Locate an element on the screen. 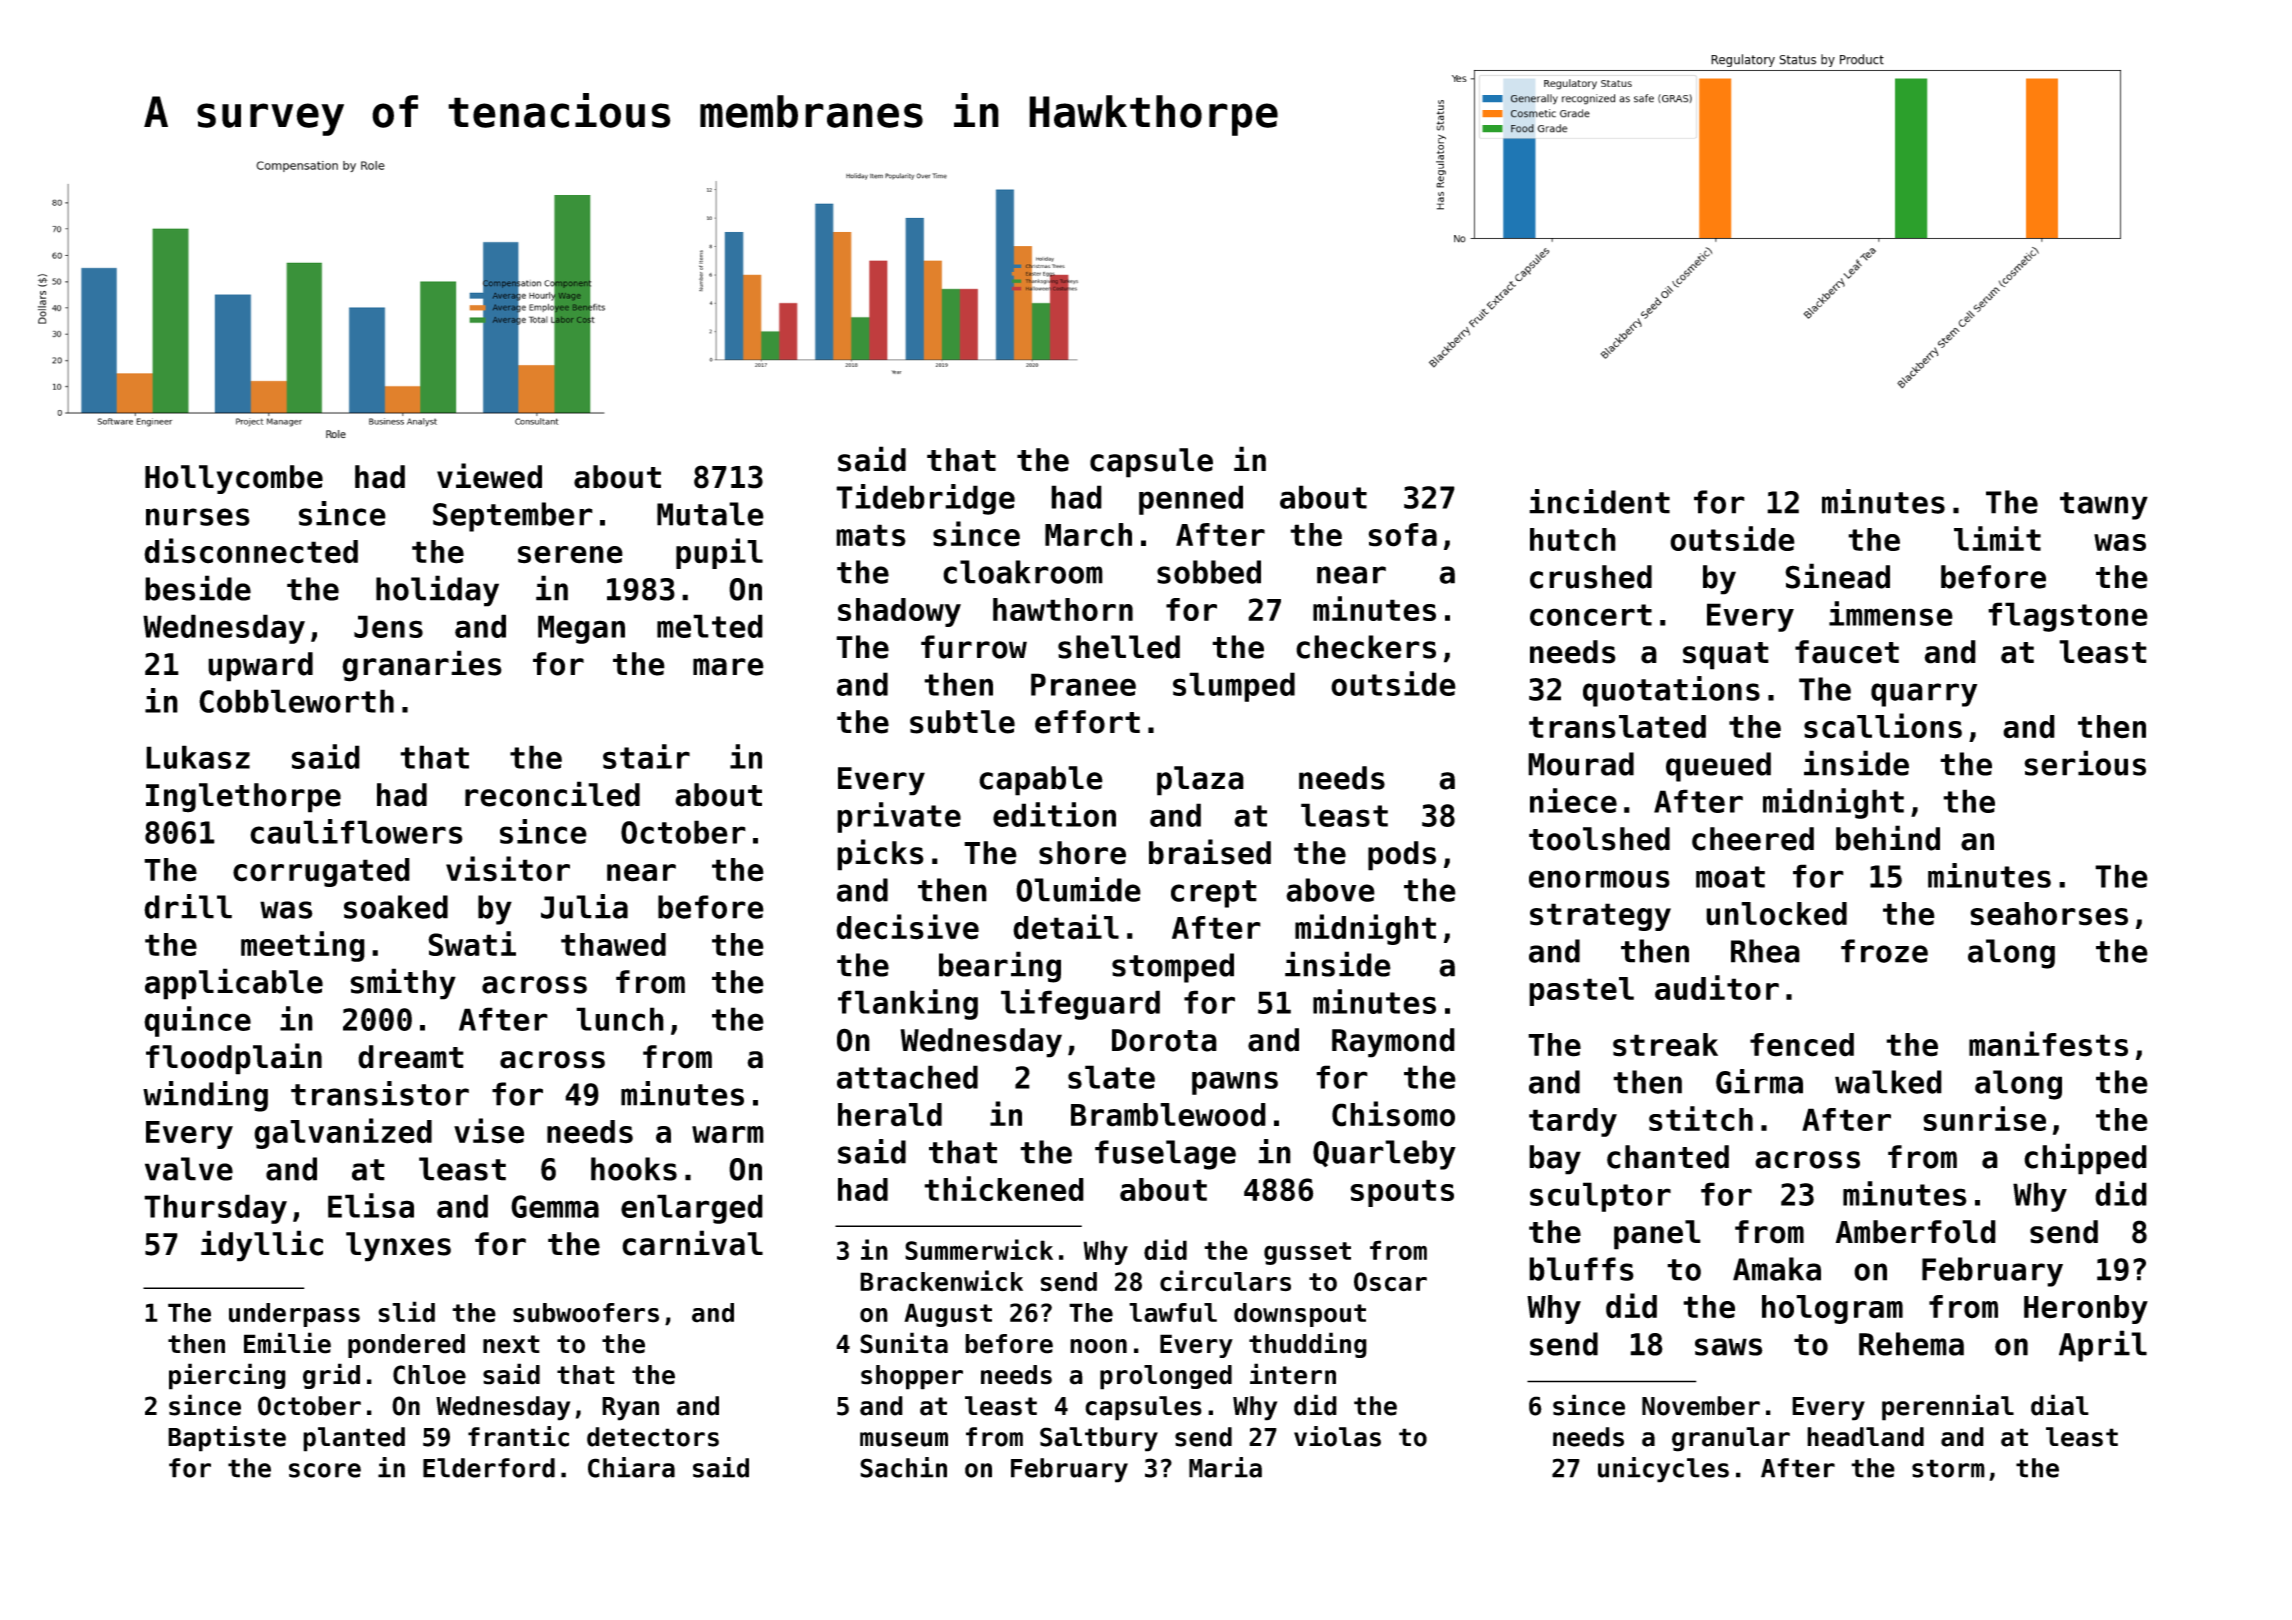 The image size is (2292, 1620). Sachin is located at coordinates (903, 1467).
